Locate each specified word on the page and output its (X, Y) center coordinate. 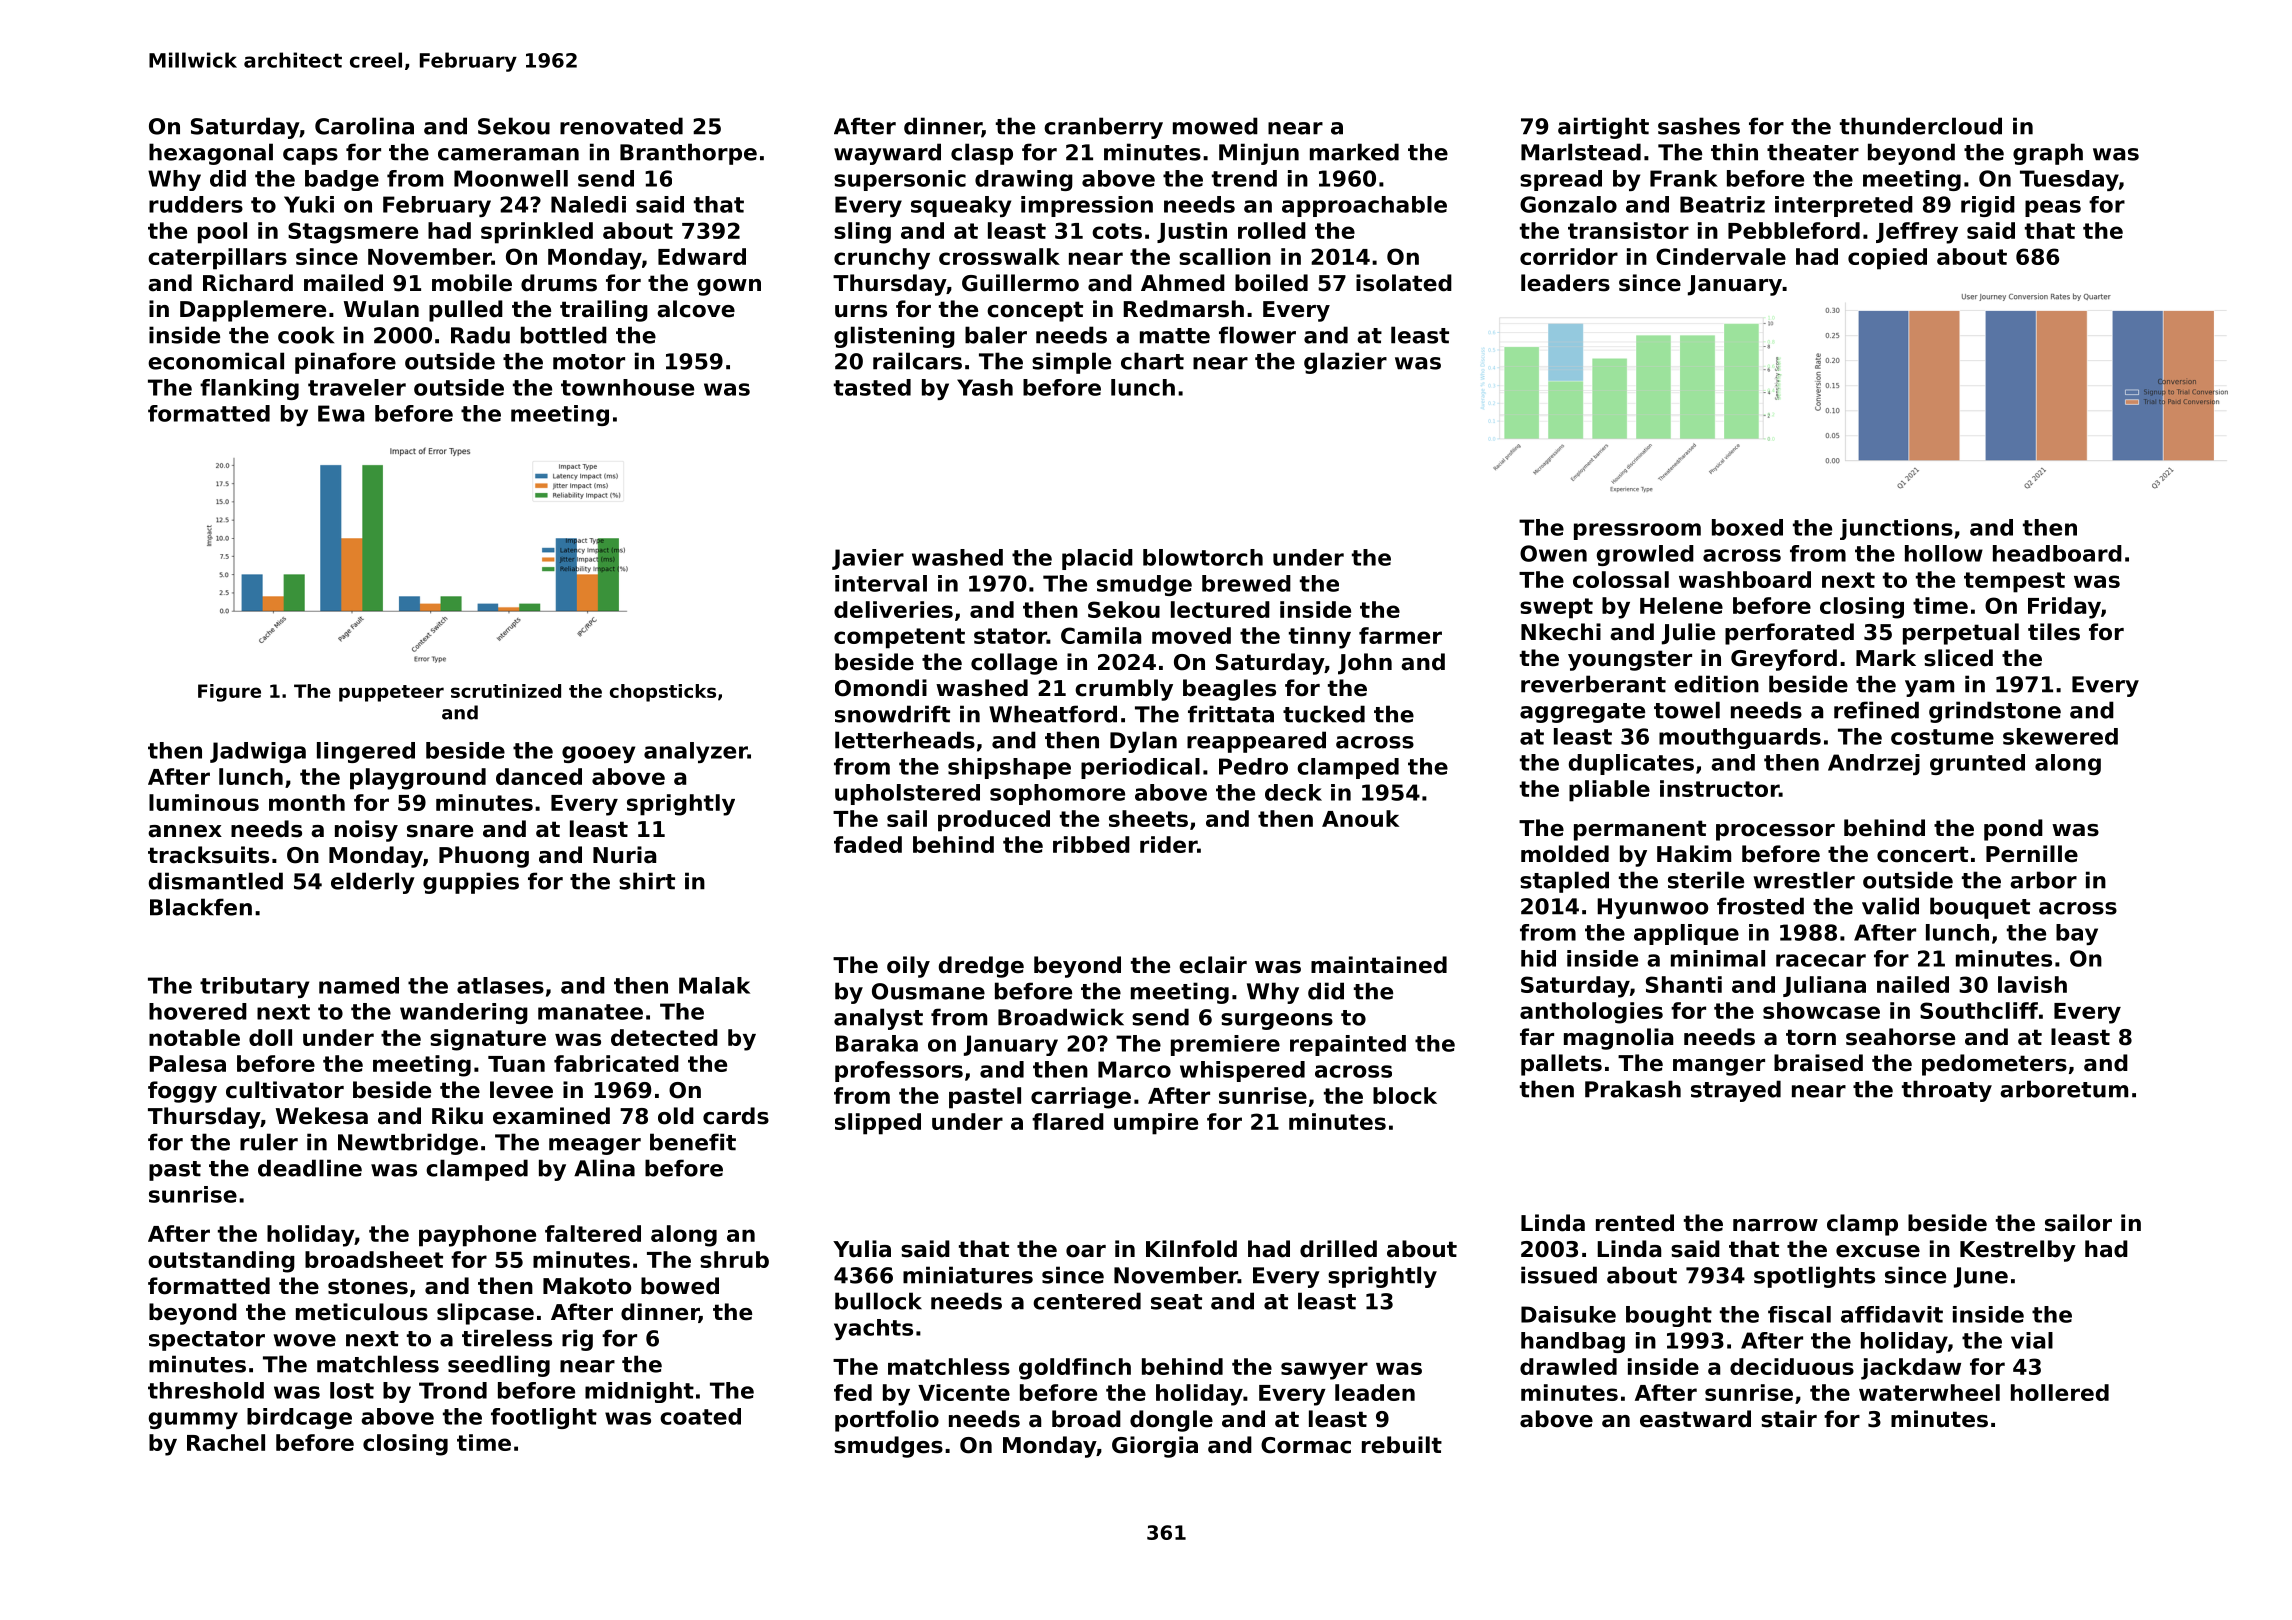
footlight (544, 1418)
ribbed (1091, 844)
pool (222, 233)
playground (418, 779)
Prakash (1633, 1089)
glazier (1345, 363)
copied (1887, 259)
